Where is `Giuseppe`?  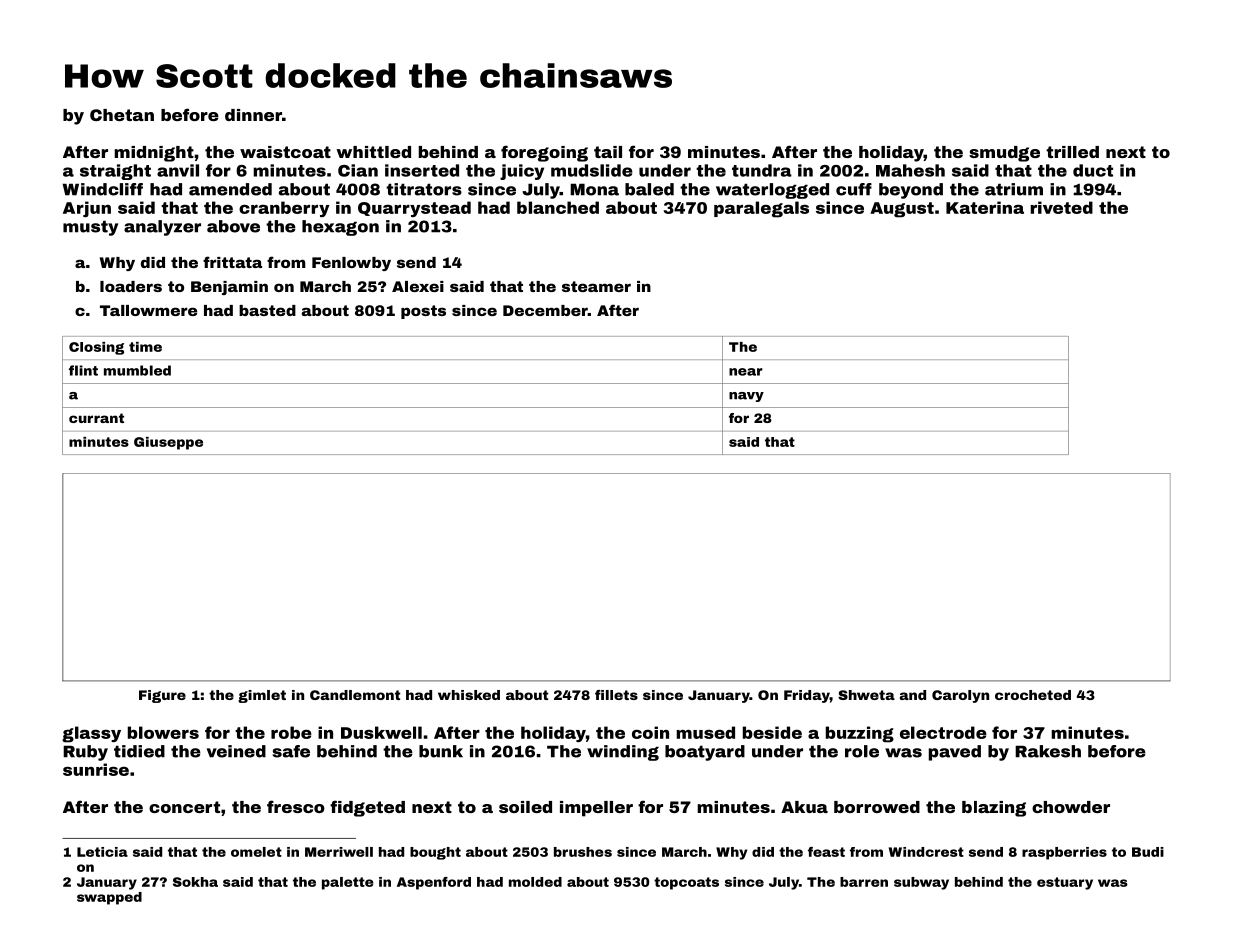
Giuseppe is located at coordinates (168, 443).
